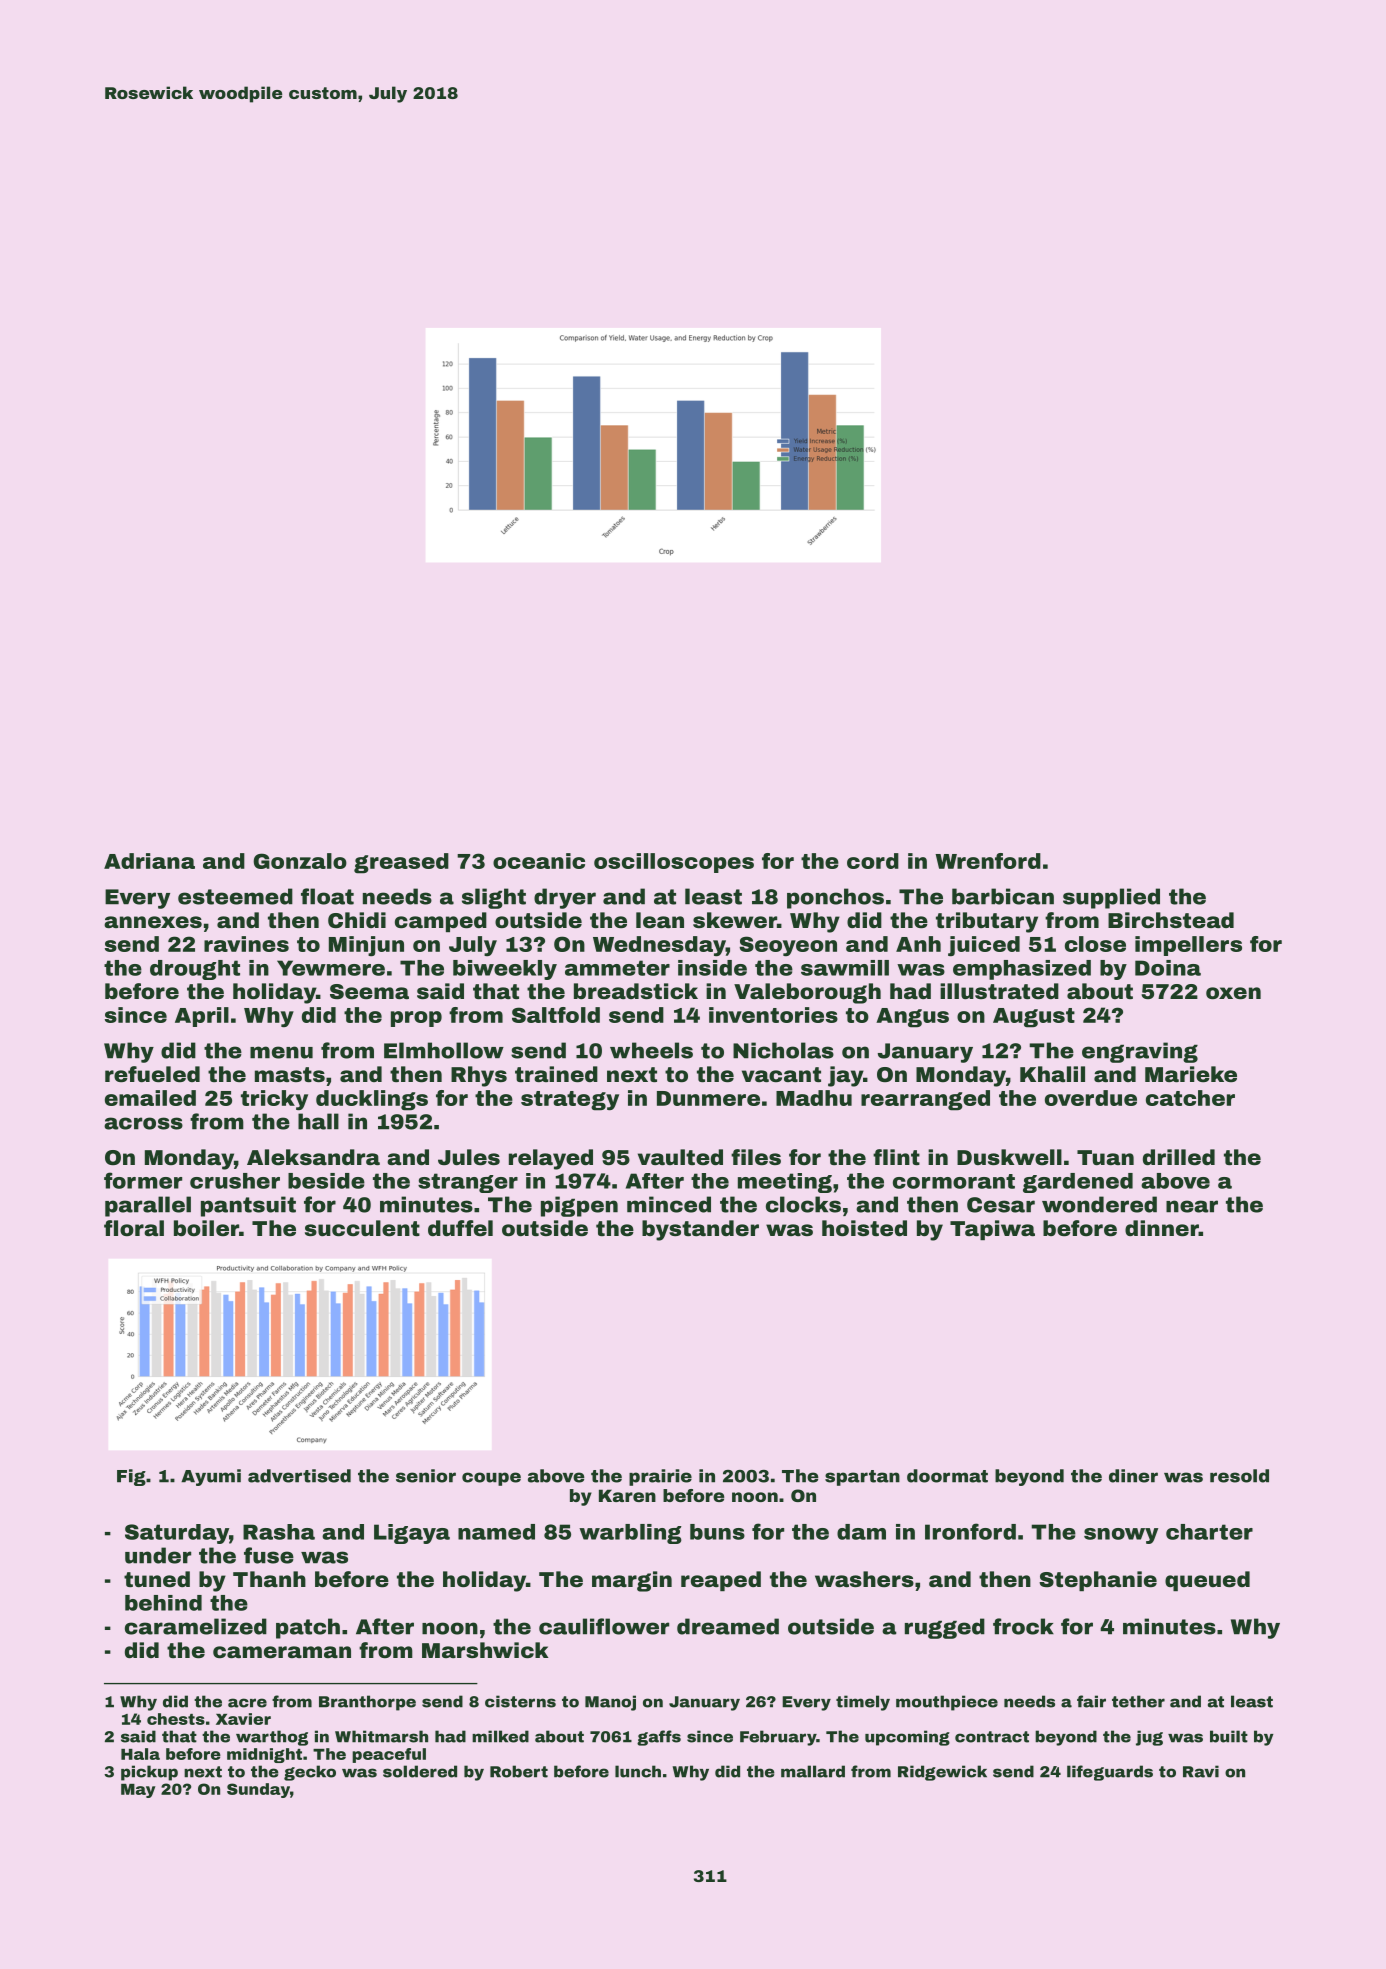 The width and height of the document is (1386, 1969). I want to click on Tapiwa, so click(992, 1230).
